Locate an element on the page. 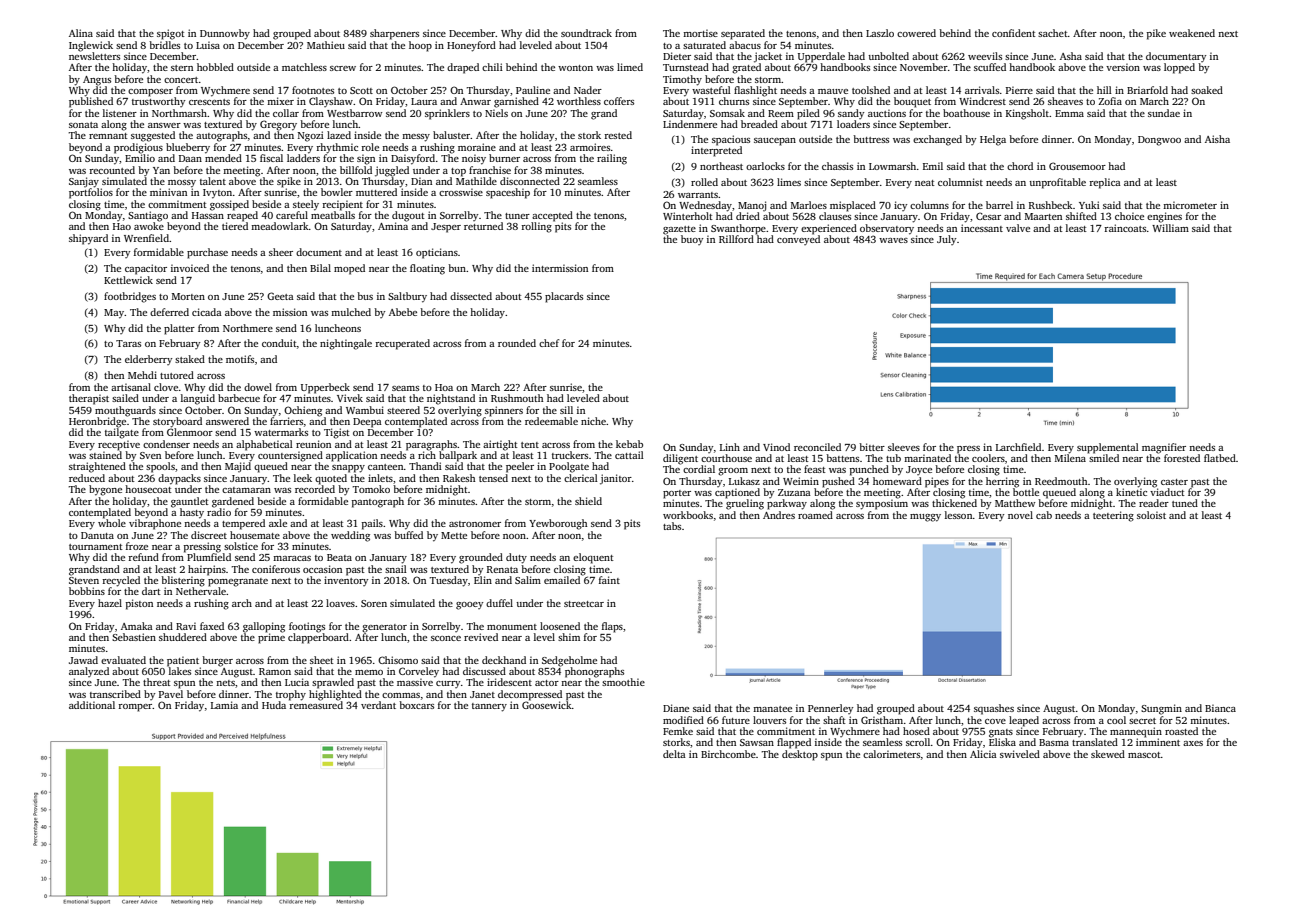 The image size is (1308, 924). soloist is located at coordinates (1151, 515).
